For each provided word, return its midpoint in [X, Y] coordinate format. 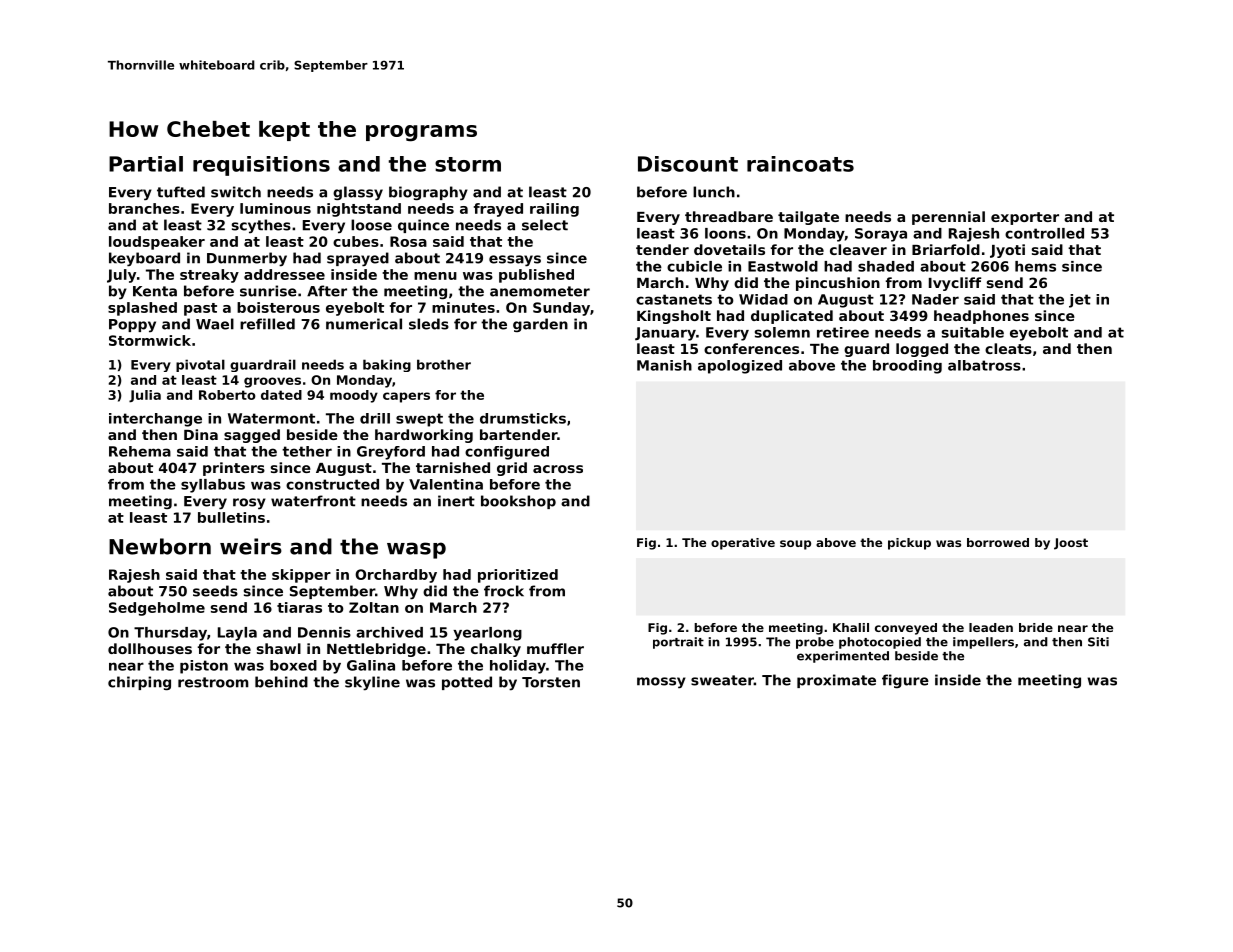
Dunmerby [247, 259]
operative [743, 544]
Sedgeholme [157, 609]
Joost [1071, 544]
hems [1035, 266]
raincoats [800, 164]
